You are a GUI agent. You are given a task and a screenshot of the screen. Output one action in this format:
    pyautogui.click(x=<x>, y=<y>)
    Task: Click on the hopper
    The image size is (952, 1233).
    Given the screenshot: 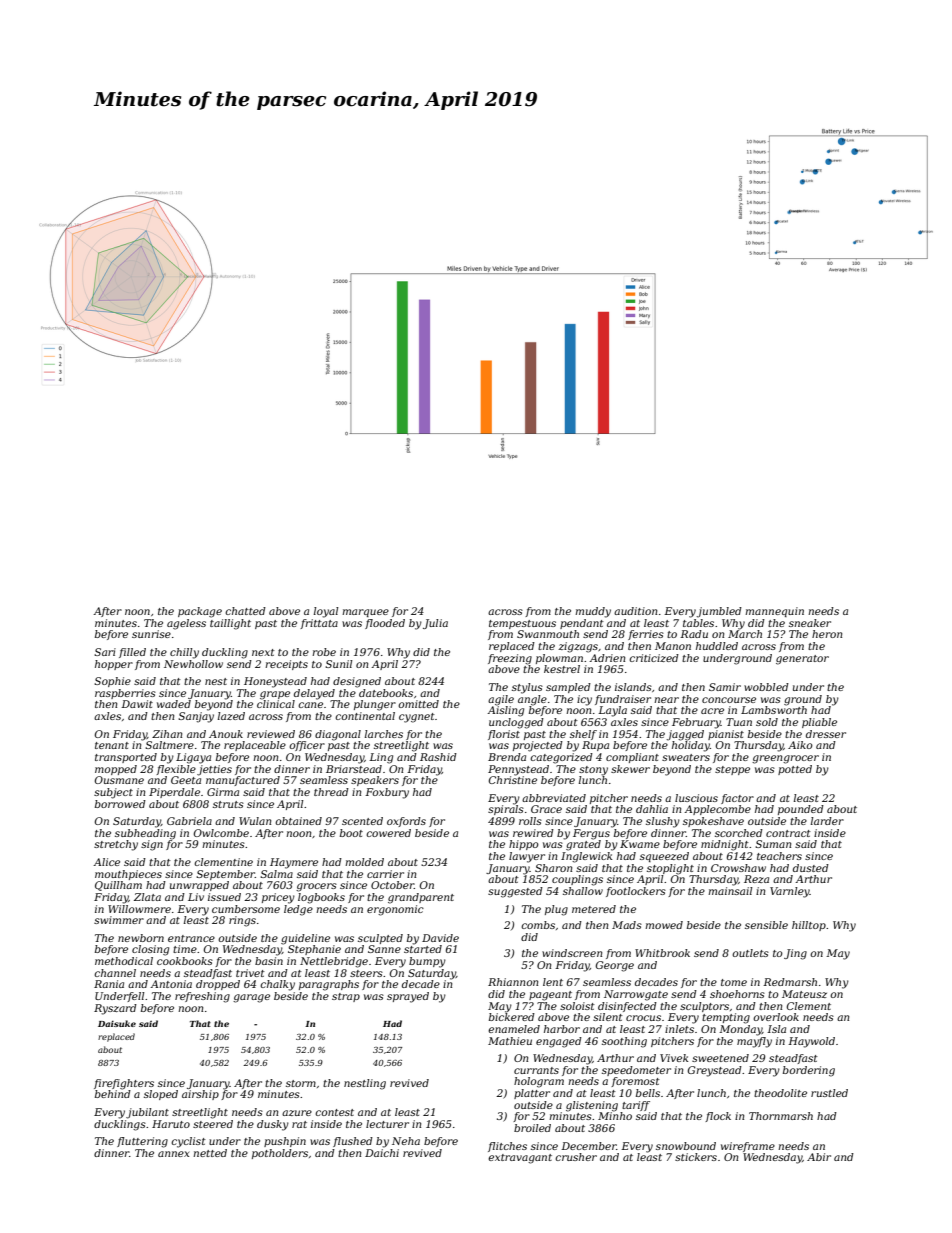 What is the action you would take?
    pyautogui.click(x=114, y=665)
